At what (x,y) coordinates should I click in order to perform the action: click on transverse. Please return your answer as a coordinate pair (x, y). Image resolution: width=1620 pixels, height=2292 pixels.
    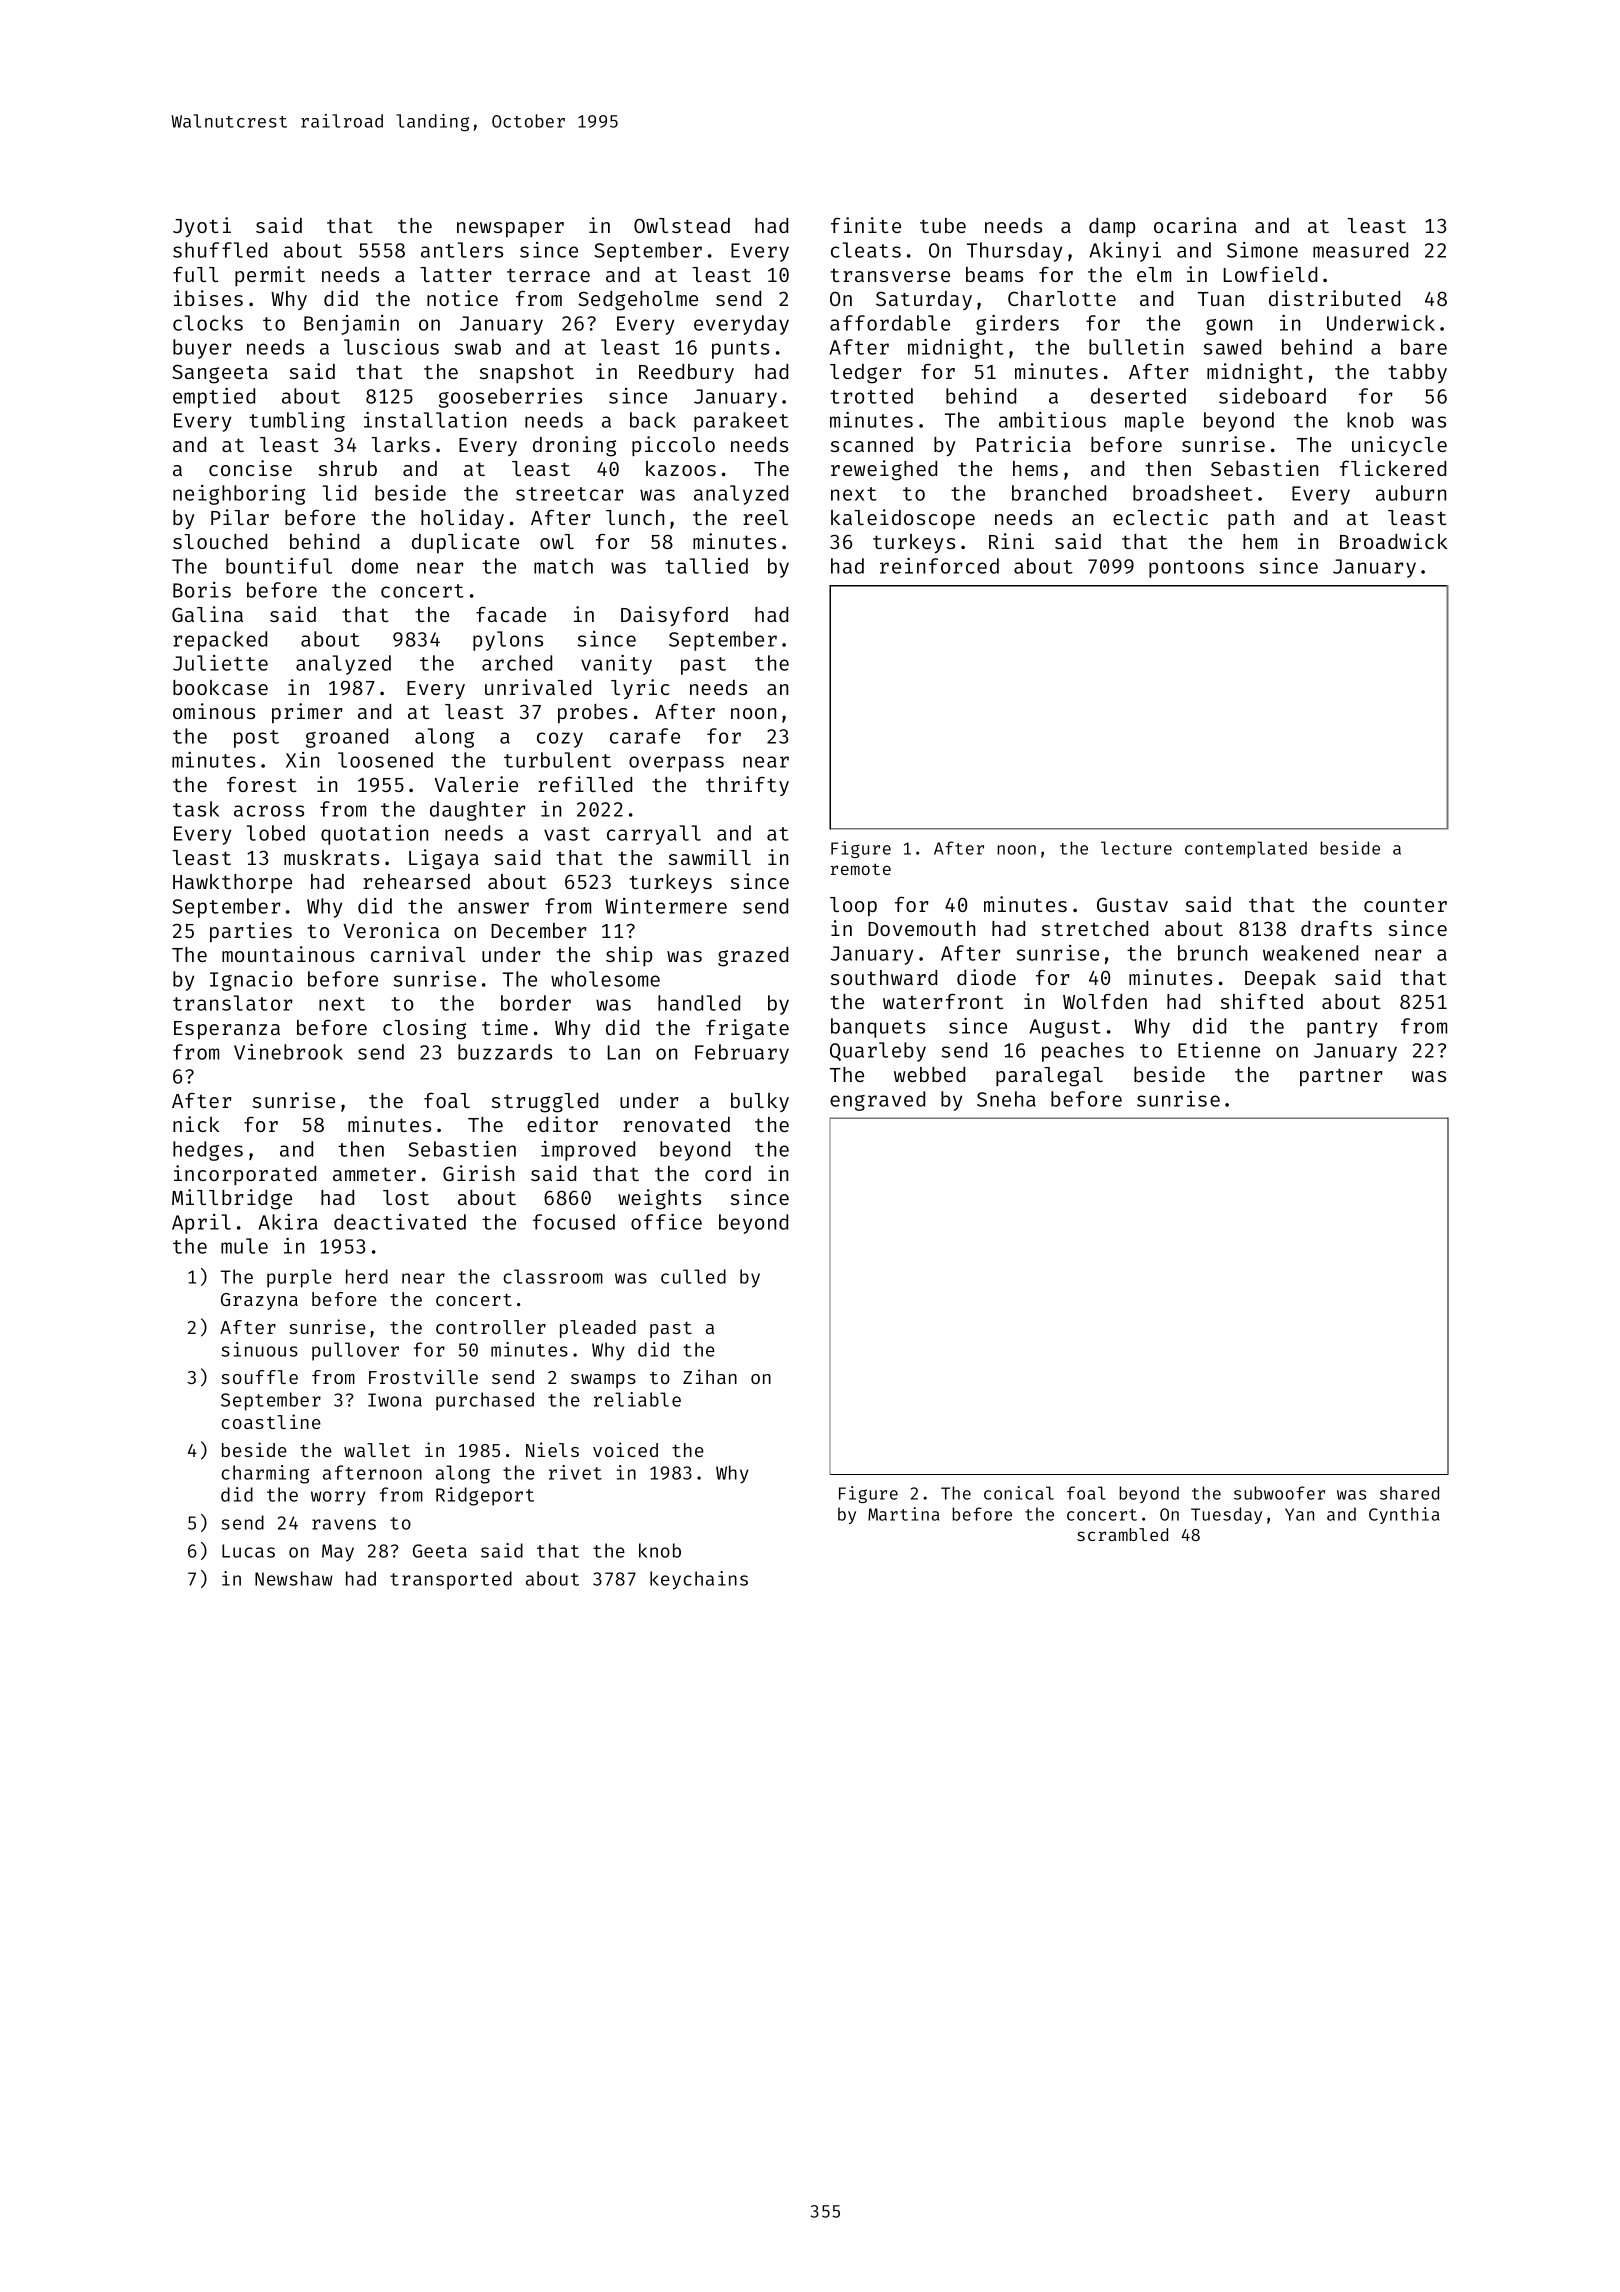
    Looking at the image, I should click on (890, 275).
